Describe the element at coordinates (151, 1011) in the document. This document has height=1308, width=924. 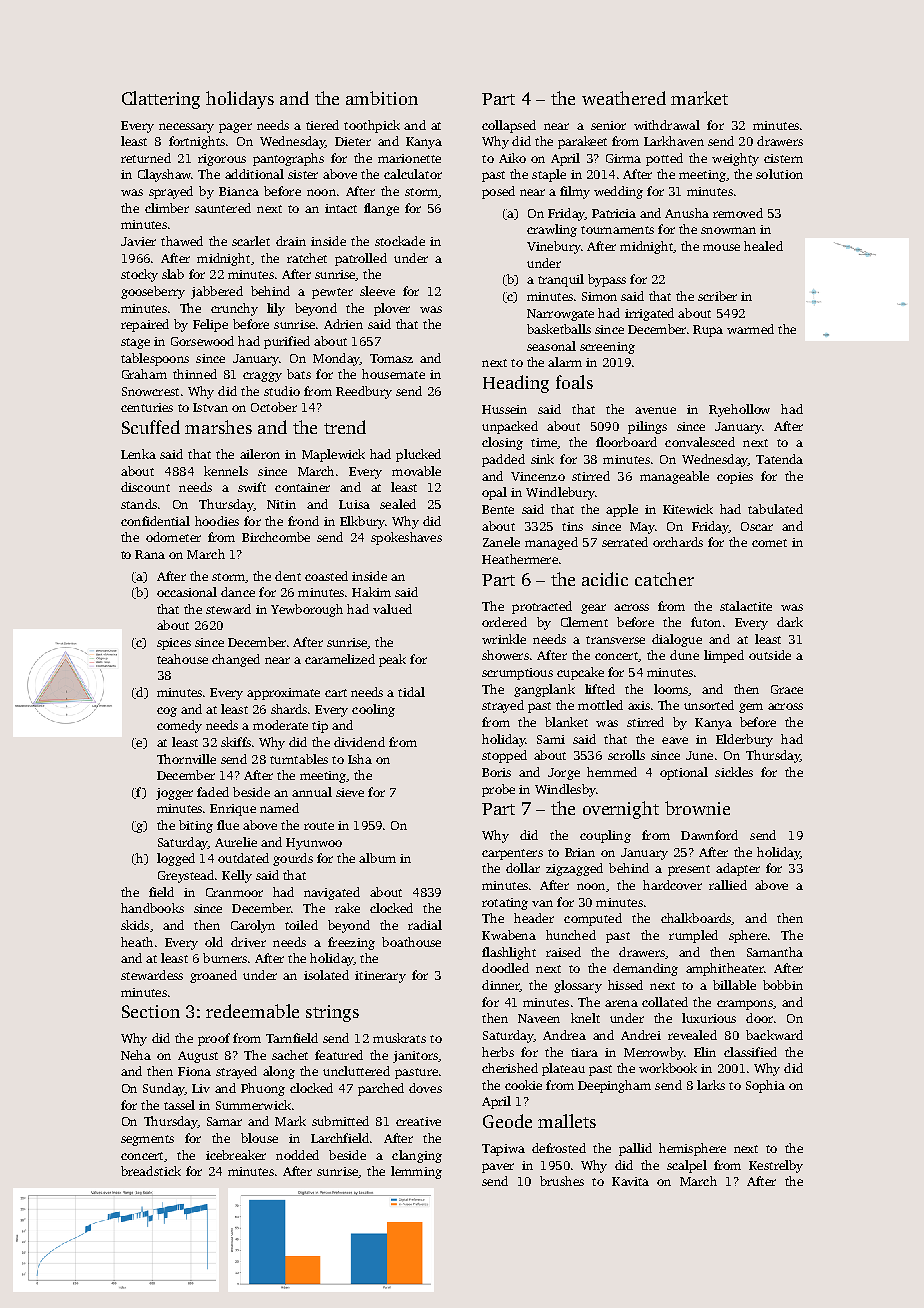
I see `Section` at that location.
